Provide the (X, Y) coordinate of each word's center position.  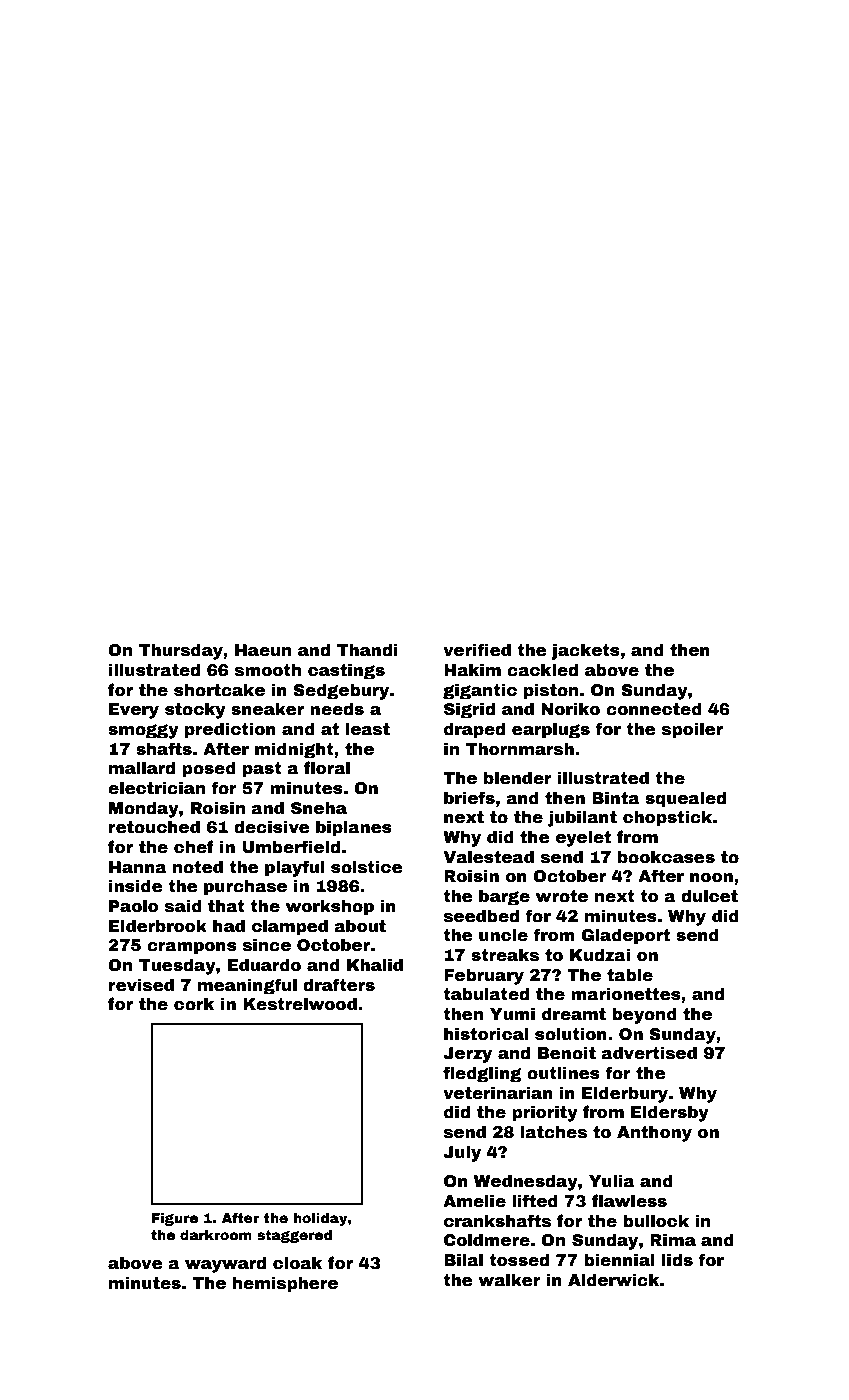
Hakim (472, 670)
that (226, 906)
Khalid (375, 965)
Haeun (263, 650)
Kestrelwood (300, 1004)
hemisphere (285, 1284)
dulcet (709, 896)
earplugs (551, 730)
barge (504, 897)
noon (711, 878)
